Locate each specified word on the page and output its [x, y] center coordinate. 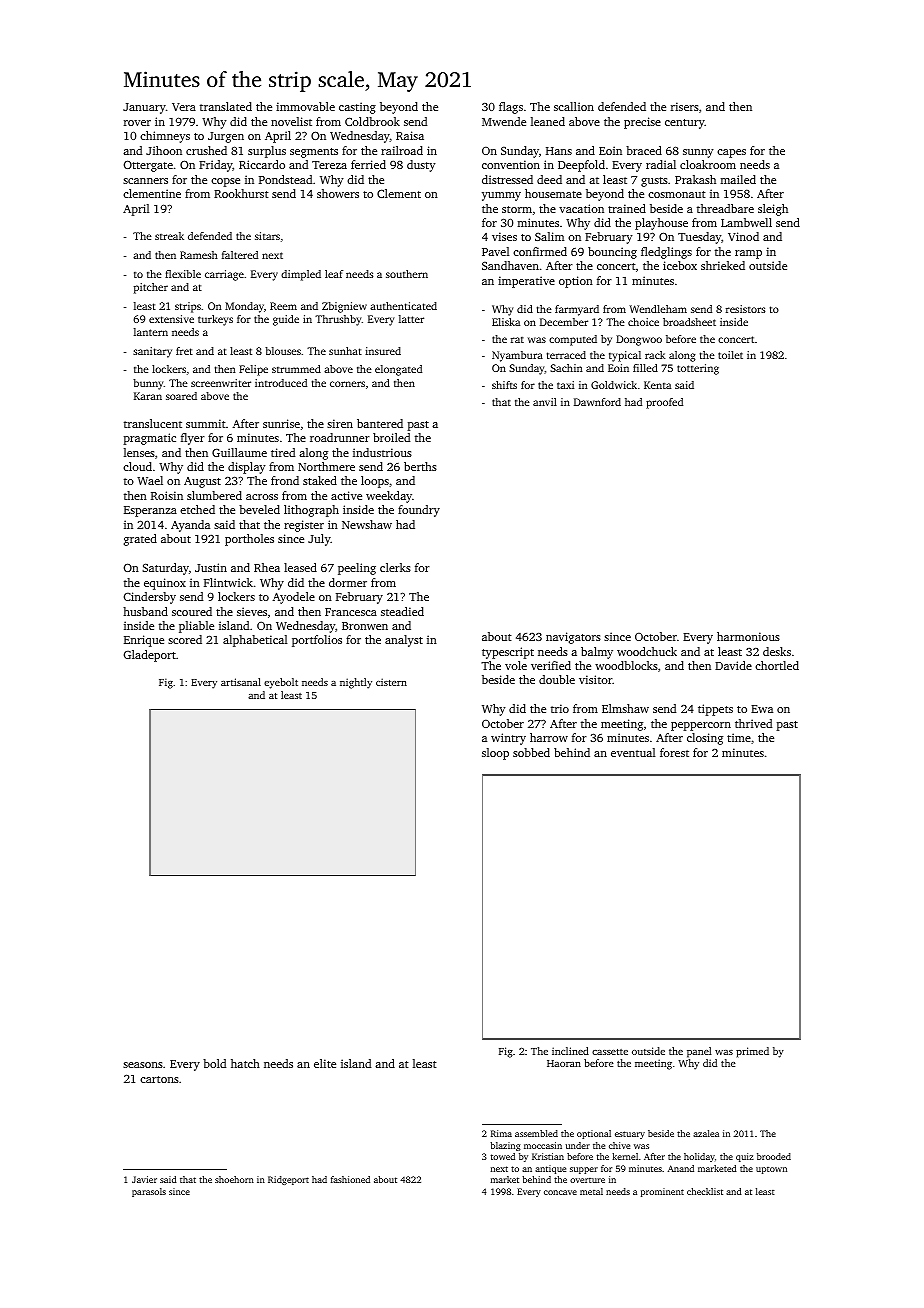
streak [169, 236]
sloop [495, 754]
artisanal [241, 682]
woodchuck [647, 651]
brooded [774, 1156]
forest [674, 752]
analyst [404, 641]
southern [407, 274]
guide [286, 320]
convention [511, 164]
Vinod [743, 236]
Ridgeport [288, 1180]
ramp [748, 254]
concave [560, 1192]
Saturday [165, 569]
